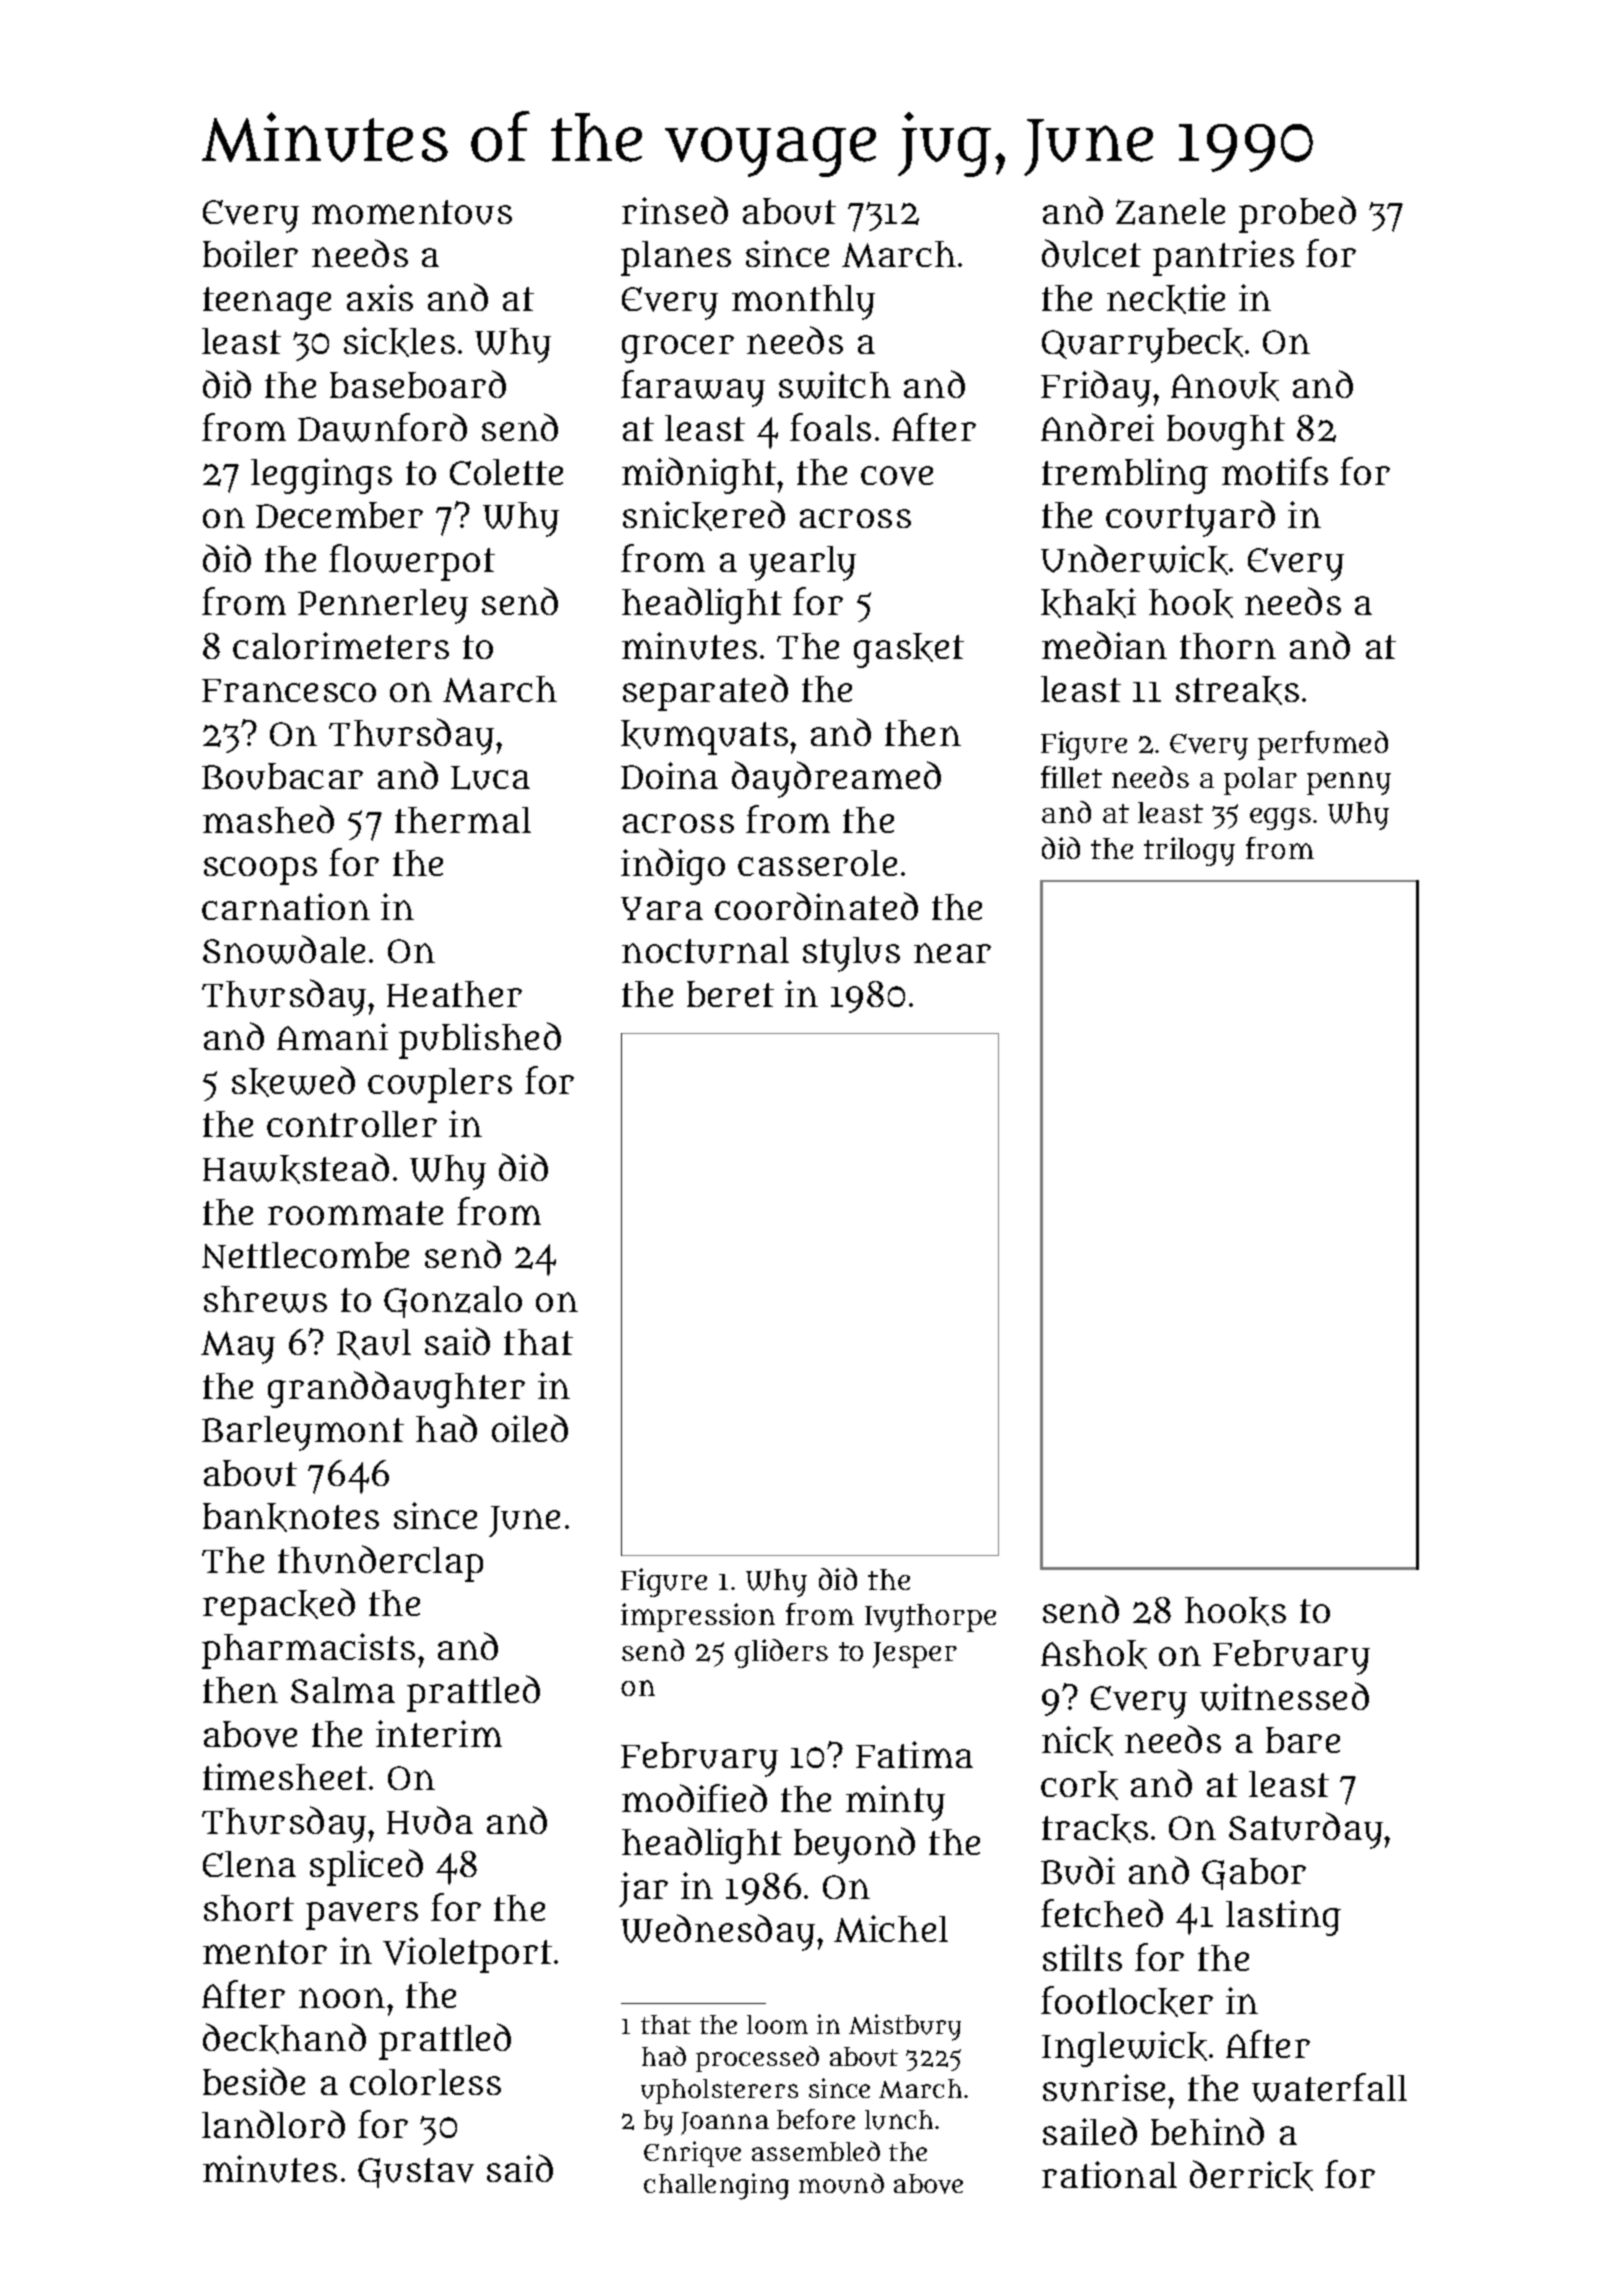  I want to click on probed, so click(1297, 214).
